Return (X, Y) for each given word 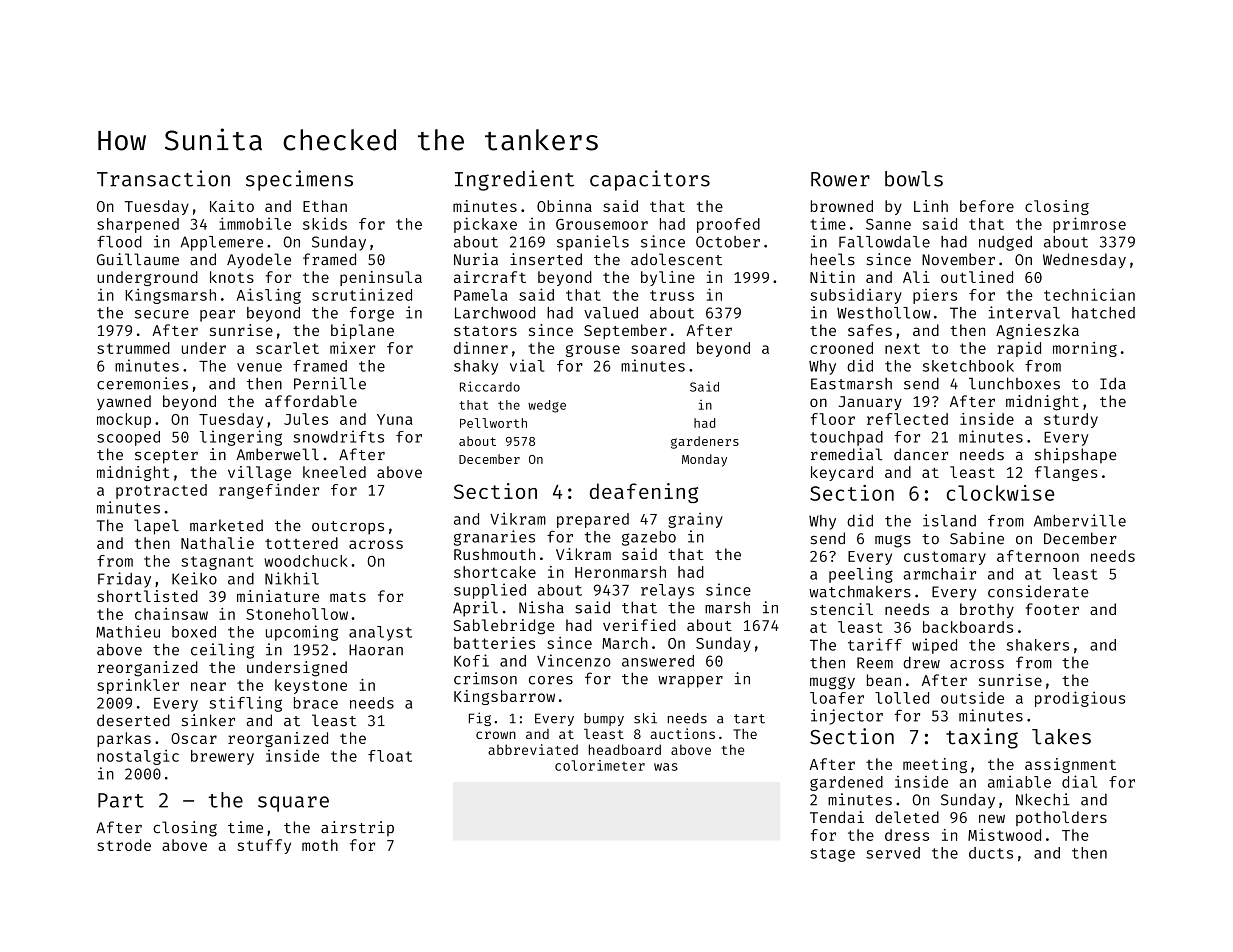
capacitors (650, 180)
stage (832, 855)
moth (320, 845)
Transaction (163, 178)
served (893, 853)
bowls (914, 179)
